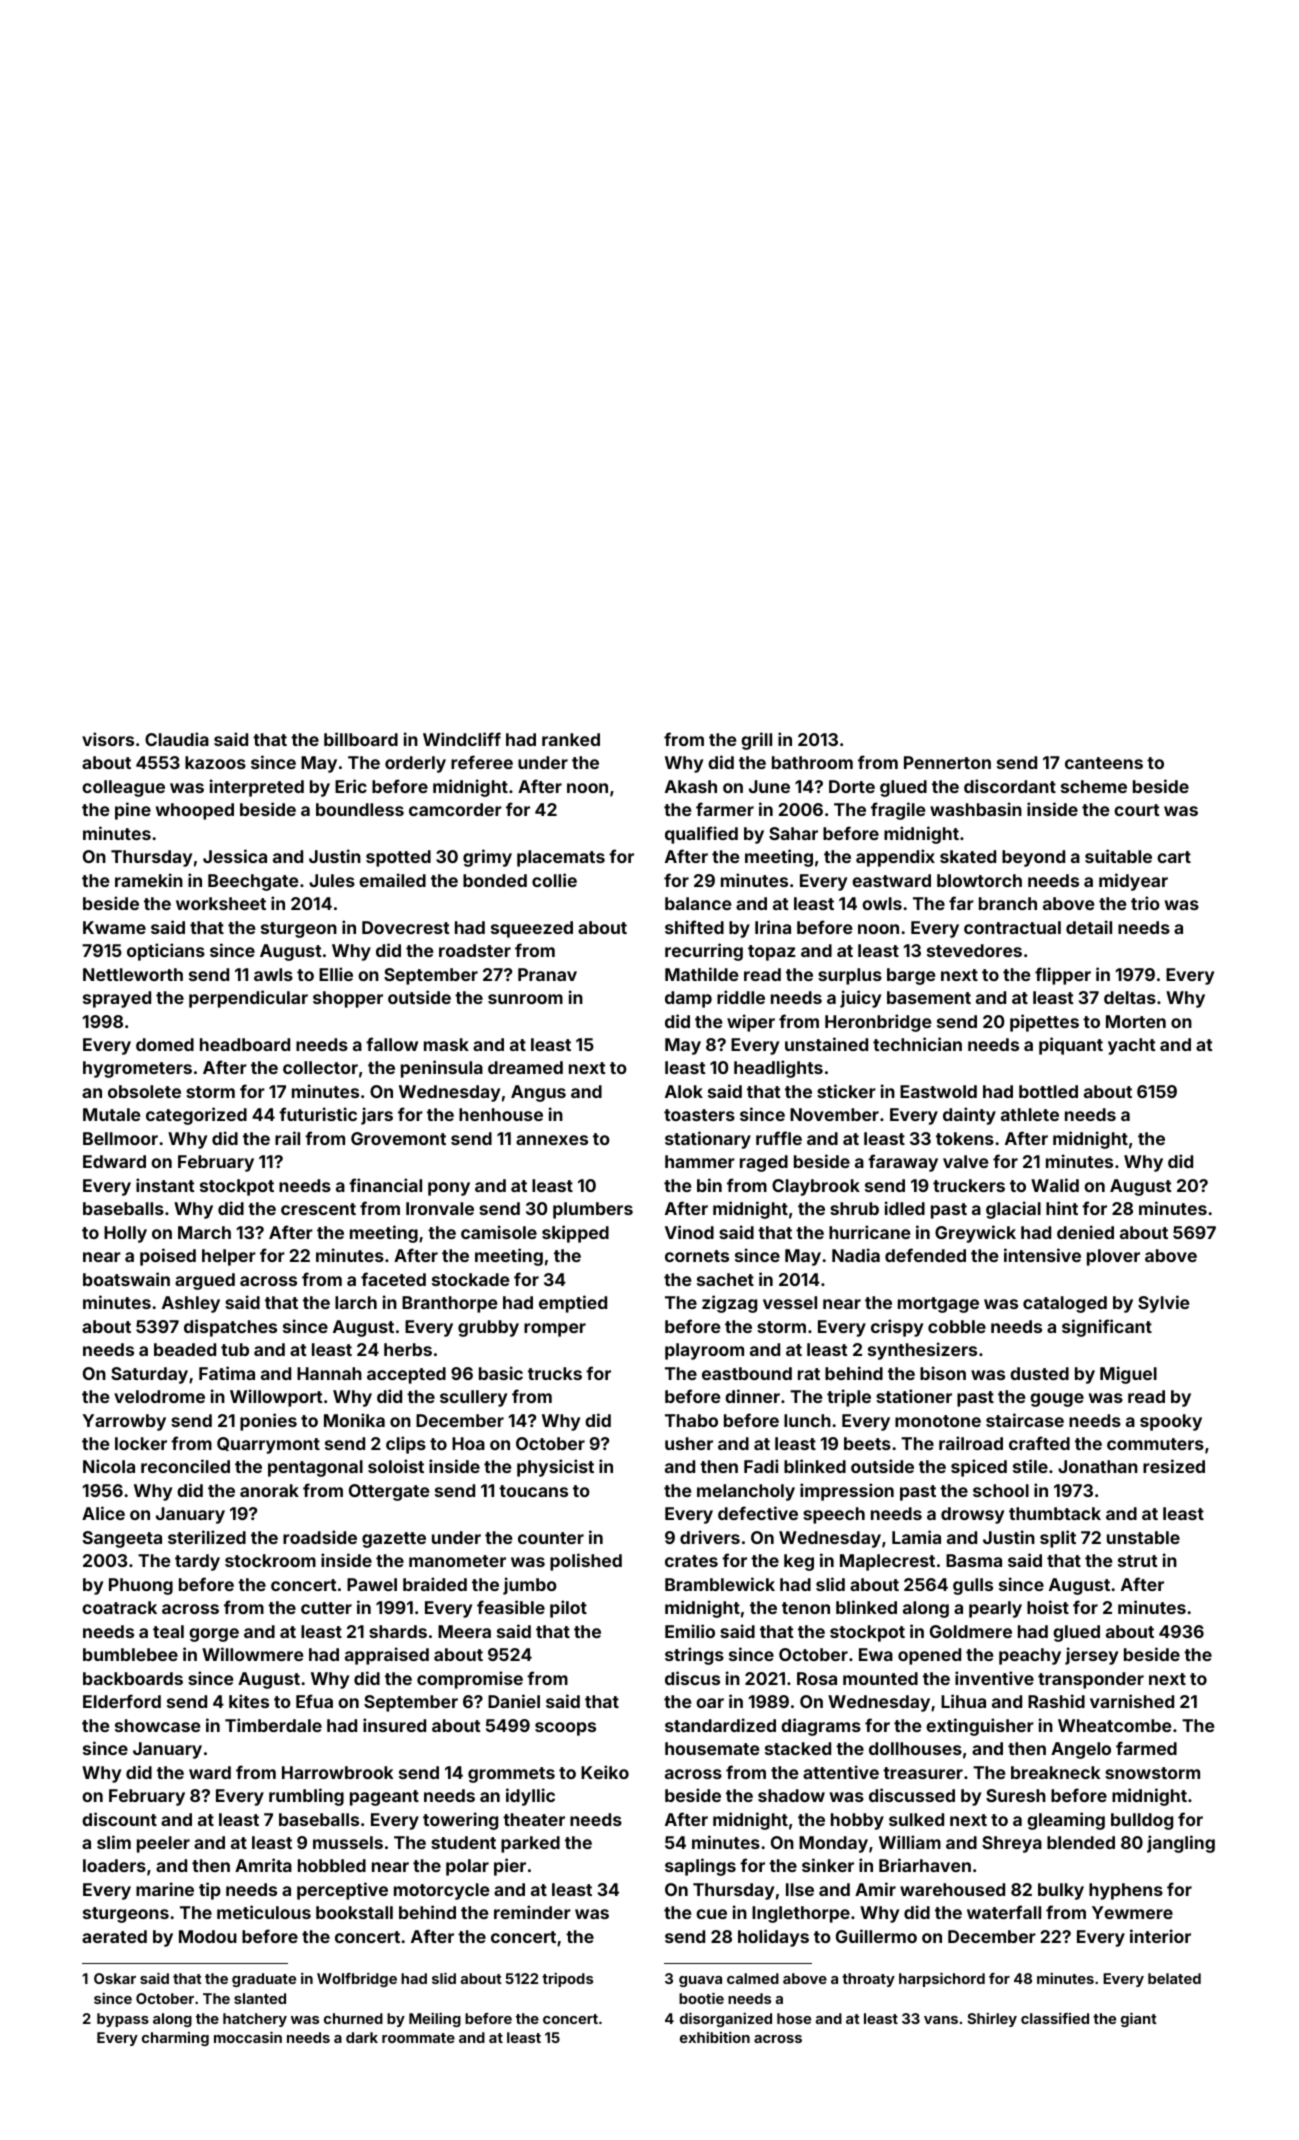  Describe the element at coordinates (969, 1185) in the screenshot. I see `truckers` at that location.
